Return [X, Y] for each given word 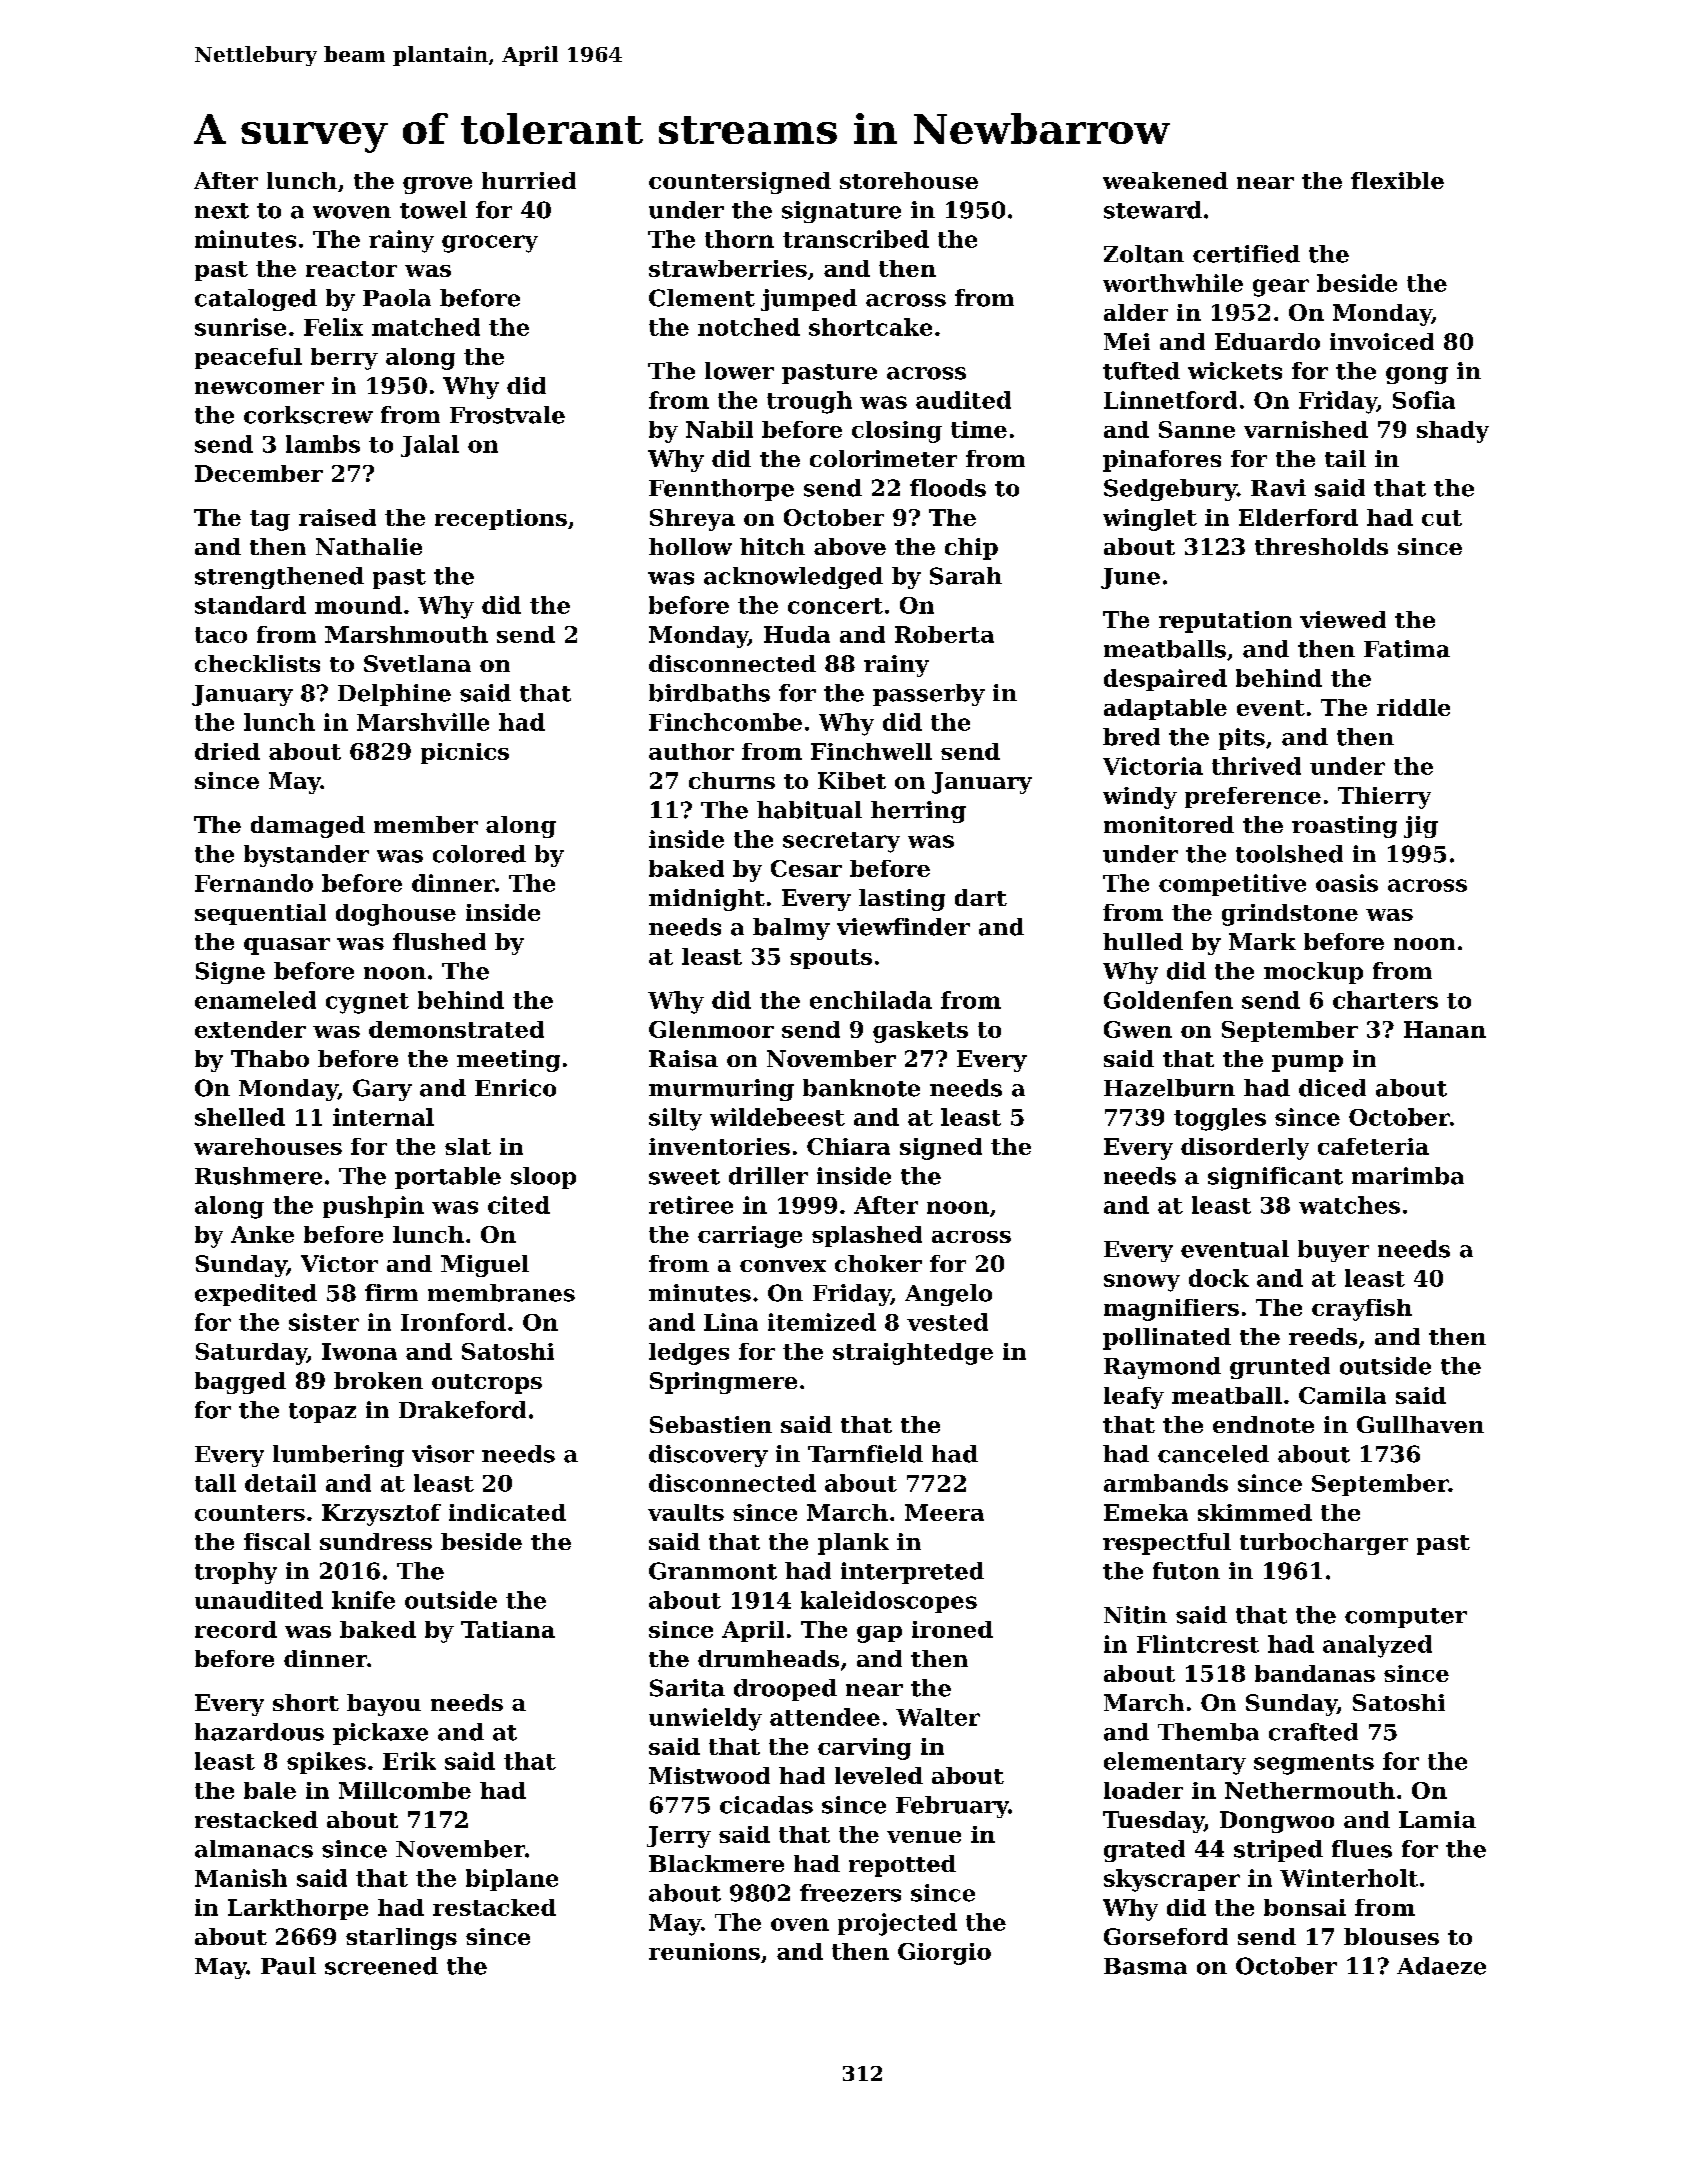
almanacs [254, 1849]
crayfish [1362, 1310]
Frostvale [507, 415]
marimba [1408, 1176]
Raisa [683, 1058]
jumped [809, 300]
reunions [704, 1951]
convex [783, 1266]
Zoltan [1144, 254]
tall [215, 1483]
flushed [439, 941]
